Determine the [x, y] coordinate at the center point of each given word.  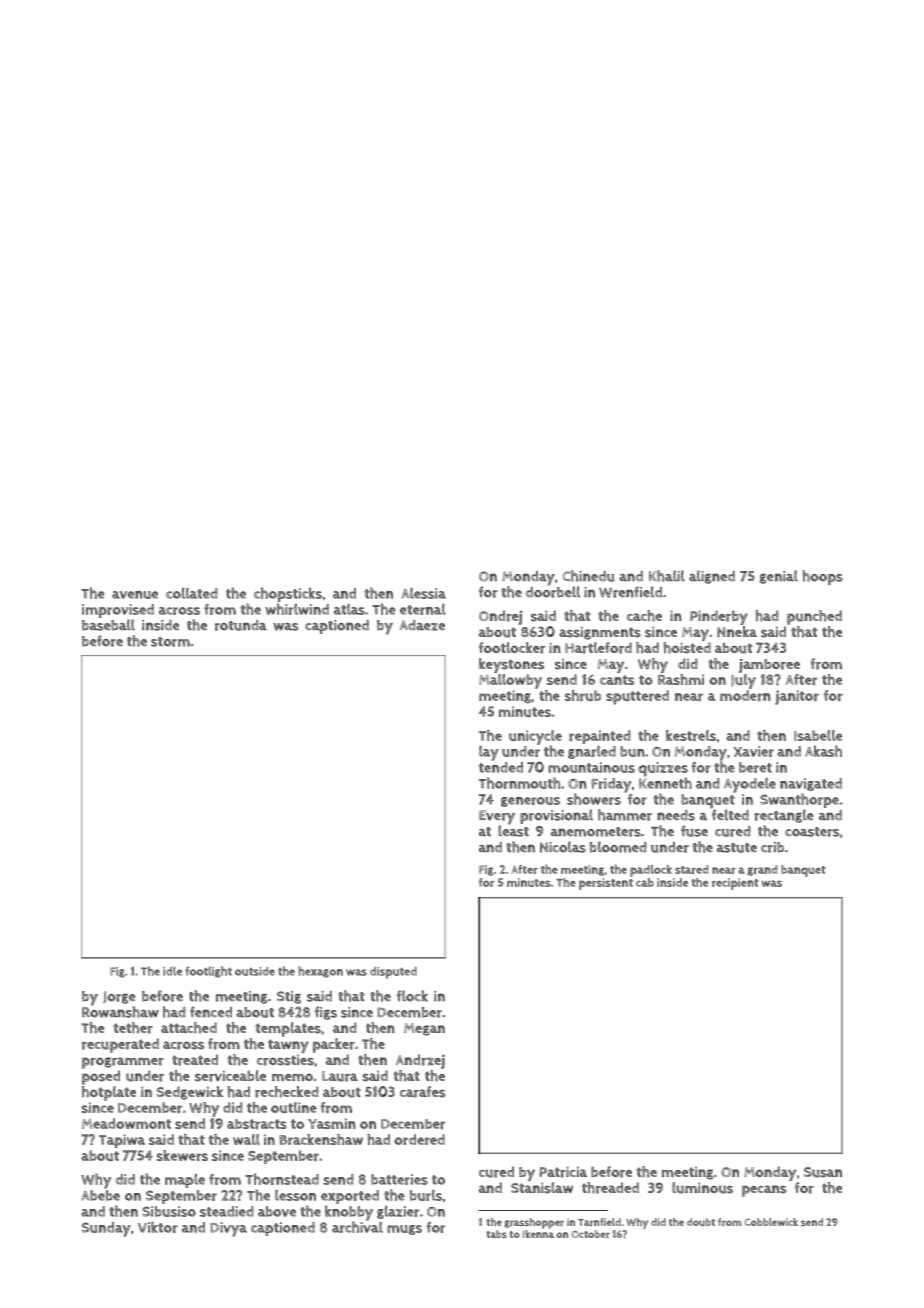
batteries [399, 1179]
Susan [823, 1172]
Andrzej [420, 1061]
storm [170, 642]
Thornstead [282, 1179]
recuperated [120, 1045]
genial [779, 577]
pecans [764, 1191]
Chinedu [588, 576]
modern [745, 695]
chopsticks [288, 594]
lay [489, 753]
